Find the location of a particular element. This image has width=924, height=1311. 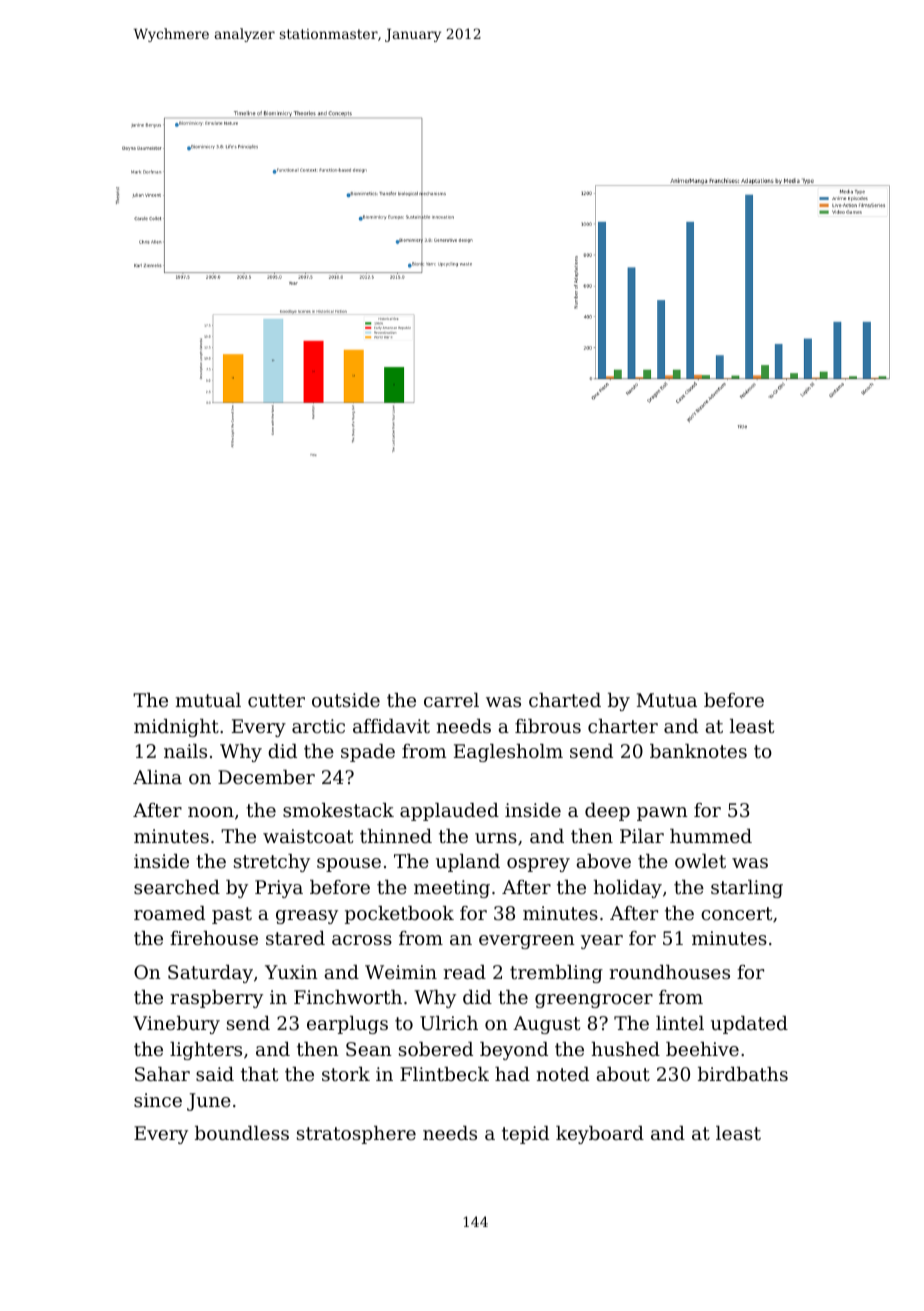

spouse is located at coordinates (349, 865).
